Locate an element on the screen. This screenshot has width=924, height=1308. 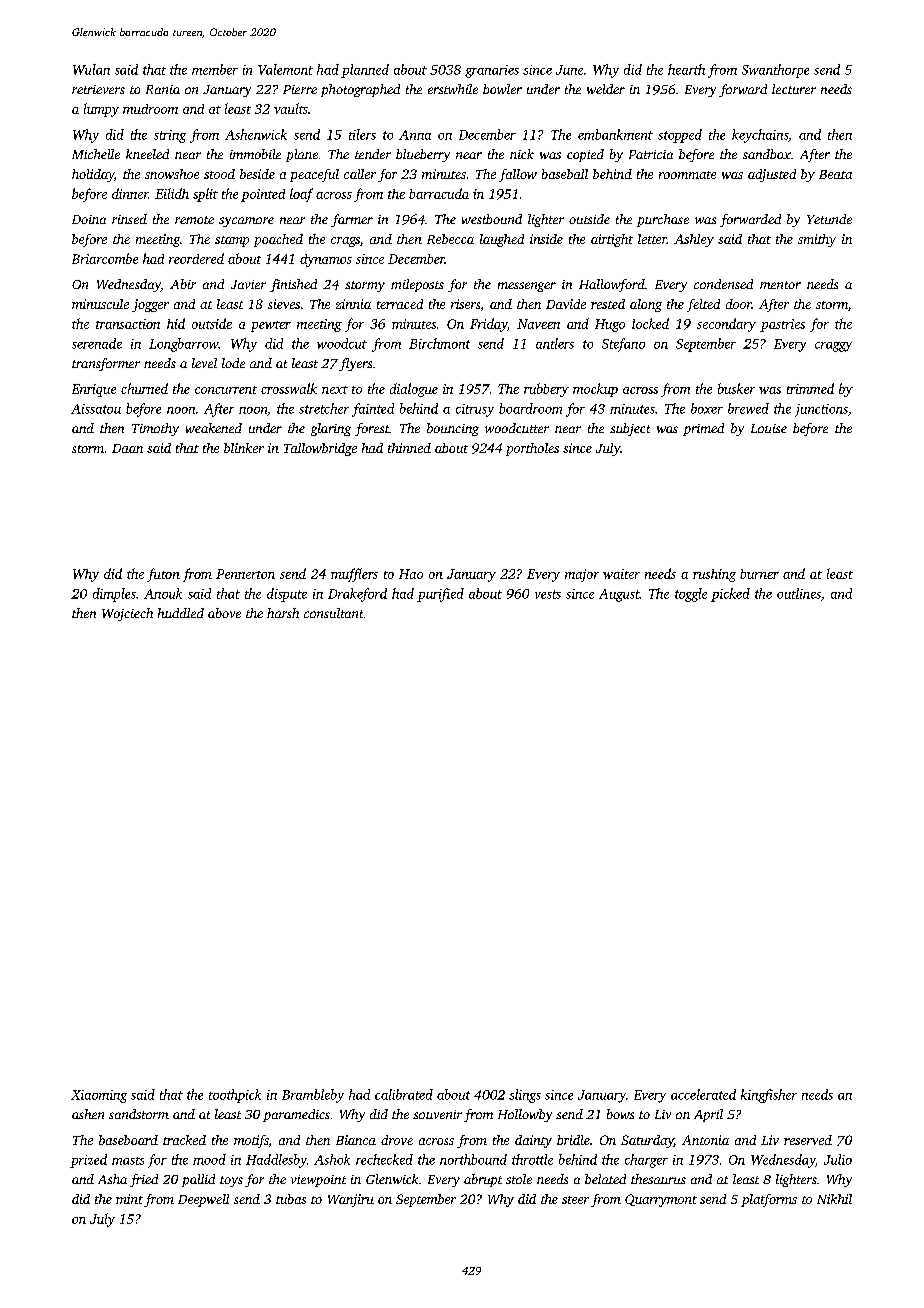
Swanthorpe is located at coordinates (775, 71).
